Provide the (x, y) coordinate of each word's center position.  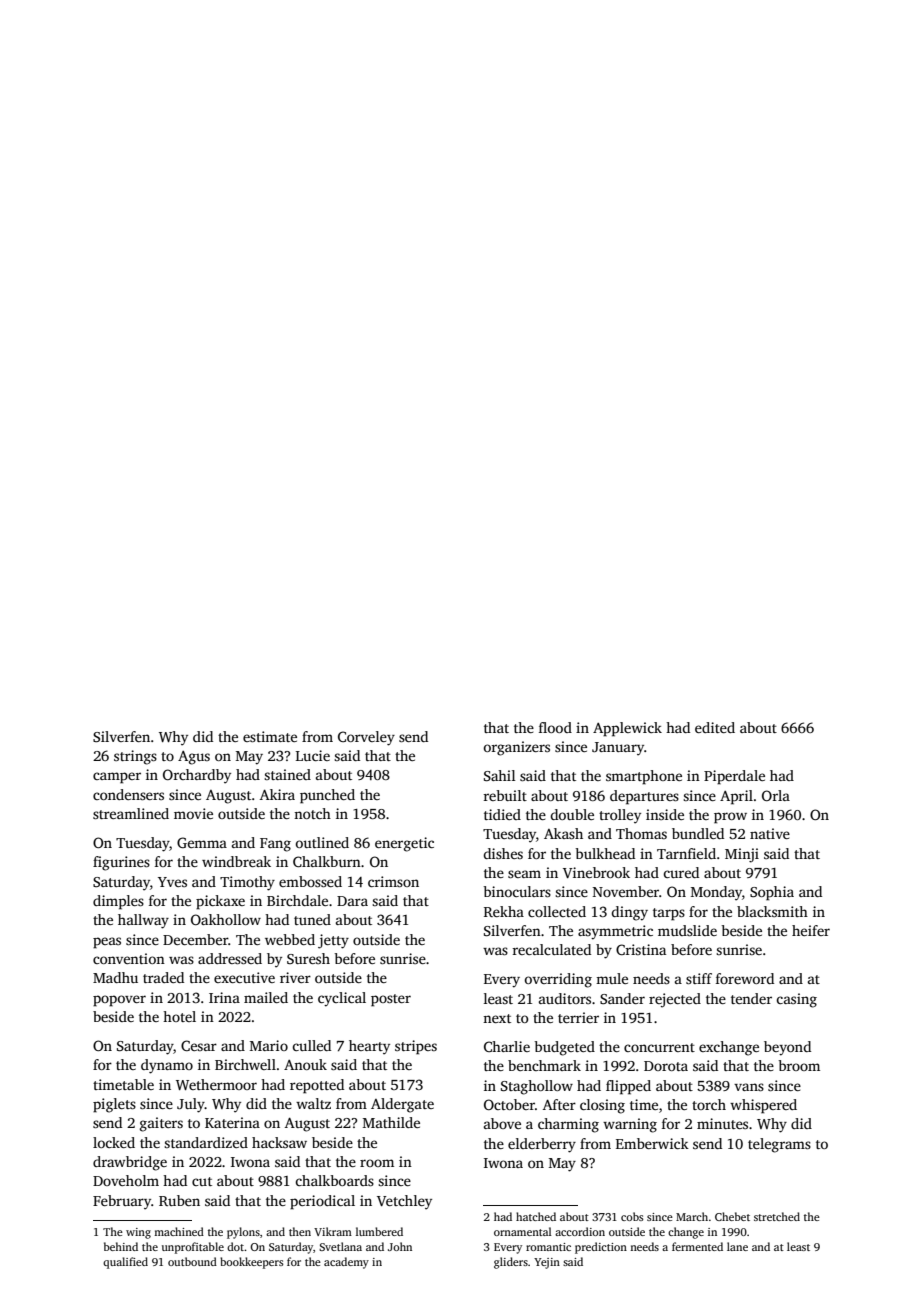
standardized (206, 1142)
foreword (745, 978)
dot (235, 1246)
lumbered (379, 1231)
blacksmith (772, 911)
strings (135, 757)
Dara (352, 901)
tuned (312, 919)
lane (737, 1246)
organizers (516, 748)
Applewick (627, 729)
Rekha (504, 911)
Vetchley (404, 1202)
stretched (777, 1216)
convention (129, 958)
